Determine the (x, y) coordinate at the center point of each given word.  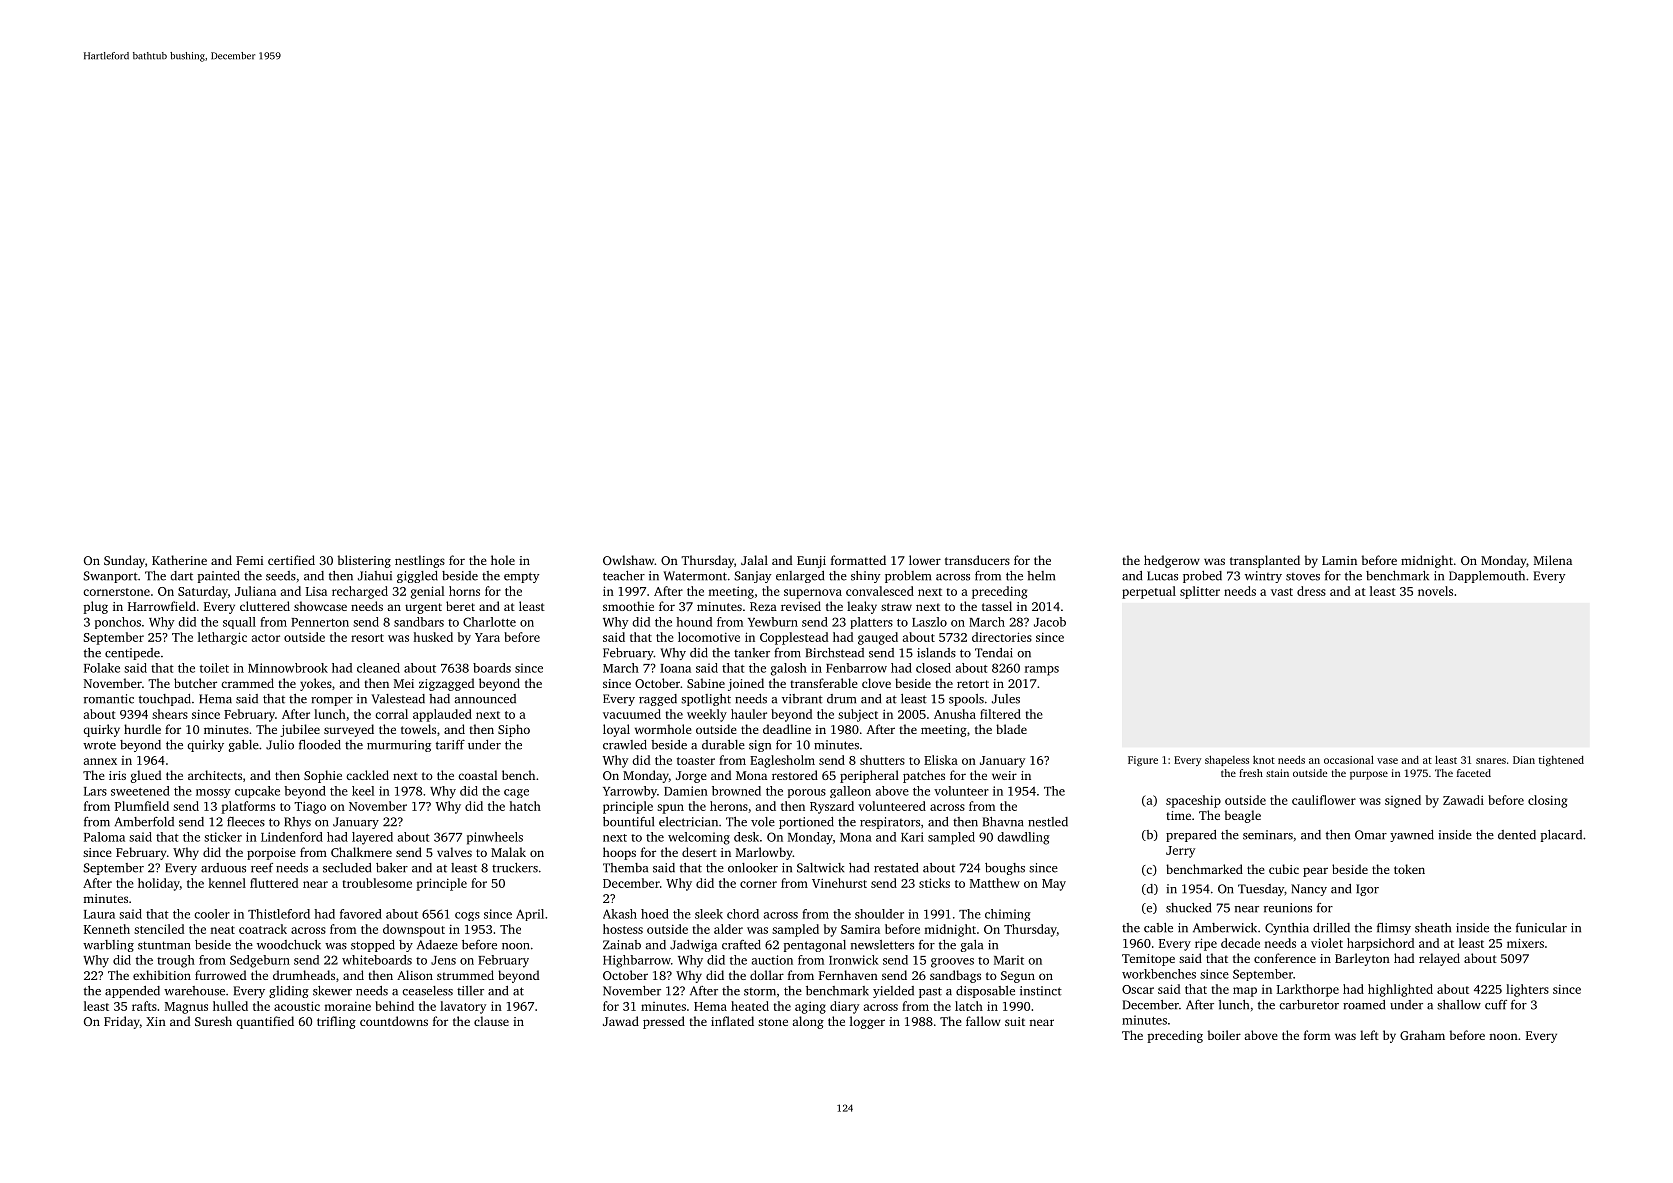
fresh (1251, 773)
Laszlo (929, 622)
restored (795, 775)
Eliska (941, 760)
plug (95, 607)
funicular (1541, 928)
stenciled (159, 929)
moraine (347, 1006)
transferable (824, 683)
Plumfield (142, 806)
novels (1435, 591)
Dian (1524, 760)
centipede (132, 654)
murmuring (399, 746)
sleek (709, 914)
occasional (1349, 759)
